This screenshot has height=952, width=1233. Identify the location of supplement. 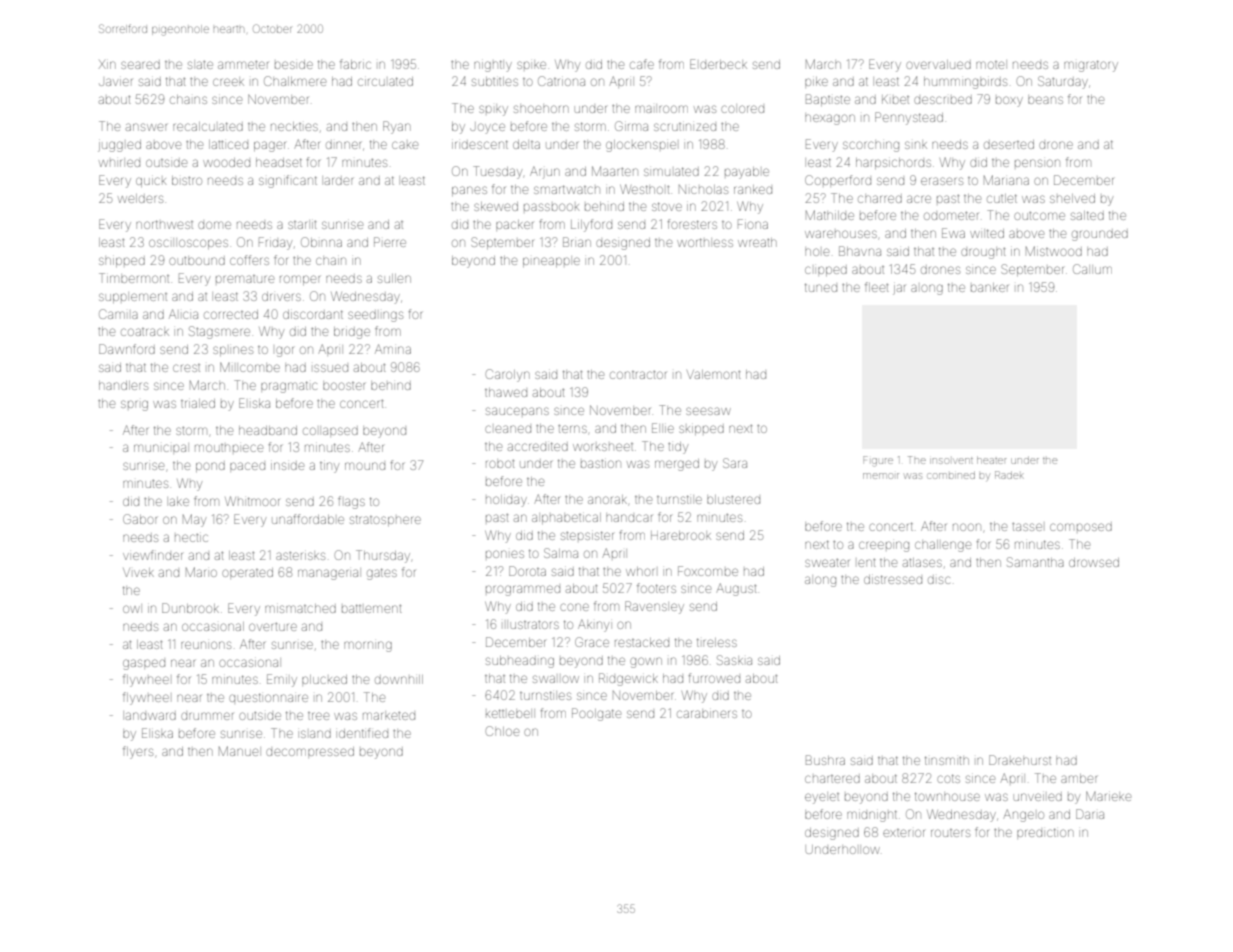
(133, 298).
